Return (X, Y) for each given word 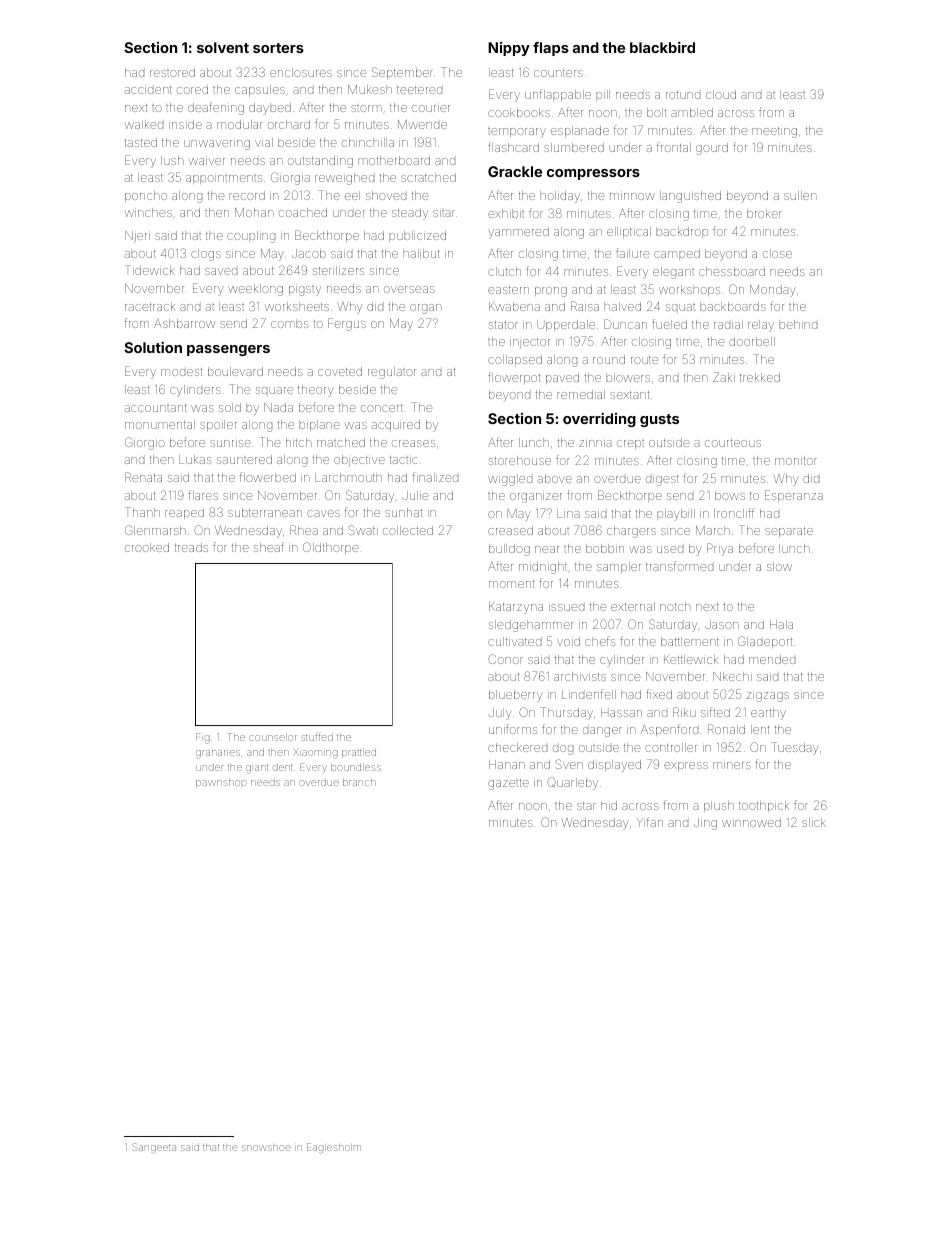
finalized (435, 477)
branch (359, 782)
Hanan (507, 764)
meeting (774, 132)
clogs (206, 255)
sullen (800, 195)
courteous (733, 443)
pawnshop (221, 783)
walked (144, 124)
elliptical (629, 232)
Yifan (650, 822)
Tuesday (795, 748)
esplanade (580, 131)
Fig (203, 738)
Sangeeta (154, 1148)
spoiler (218, 425)
